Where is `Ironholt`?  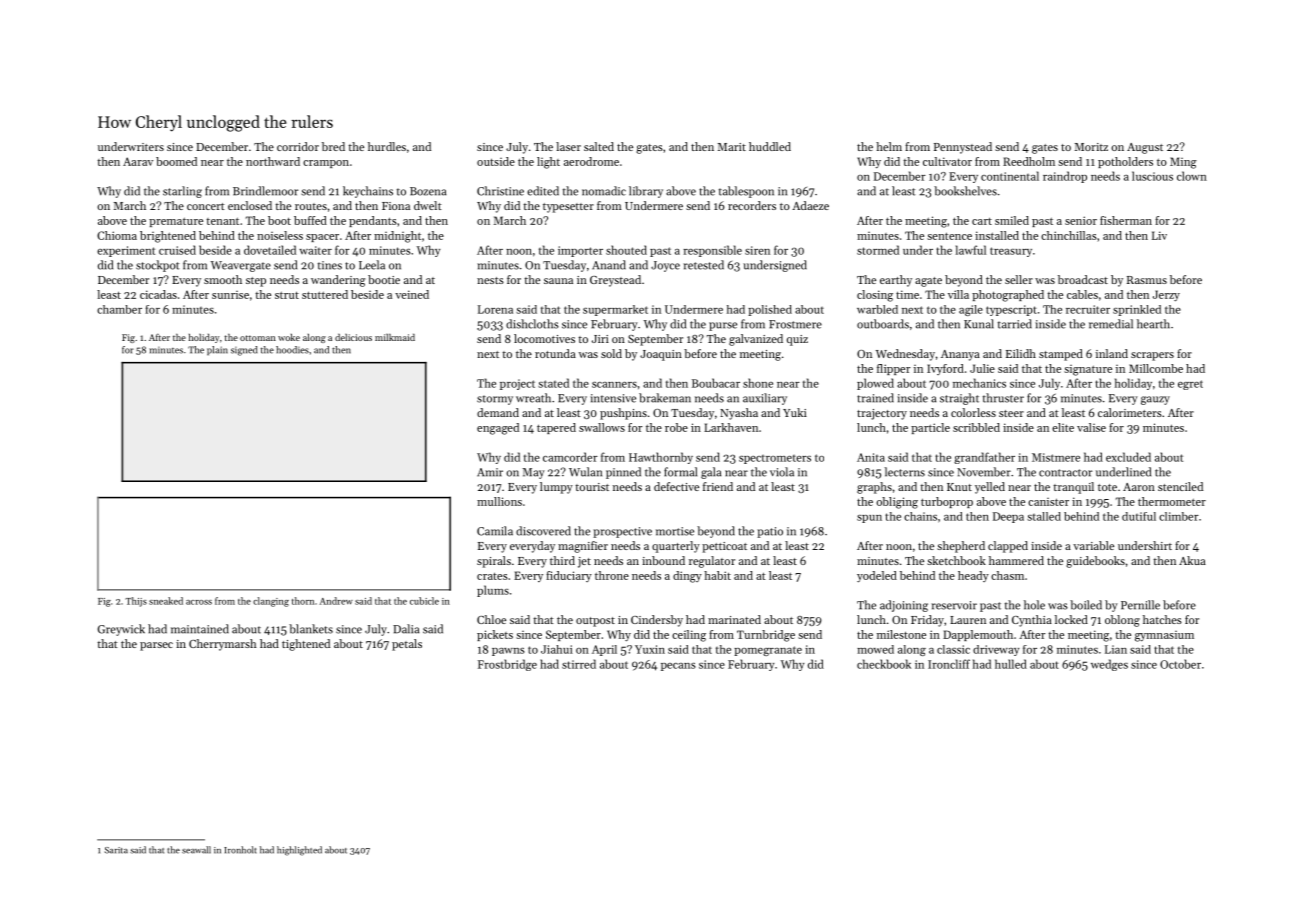
Ironholt is located at coordinates (240, 850).
